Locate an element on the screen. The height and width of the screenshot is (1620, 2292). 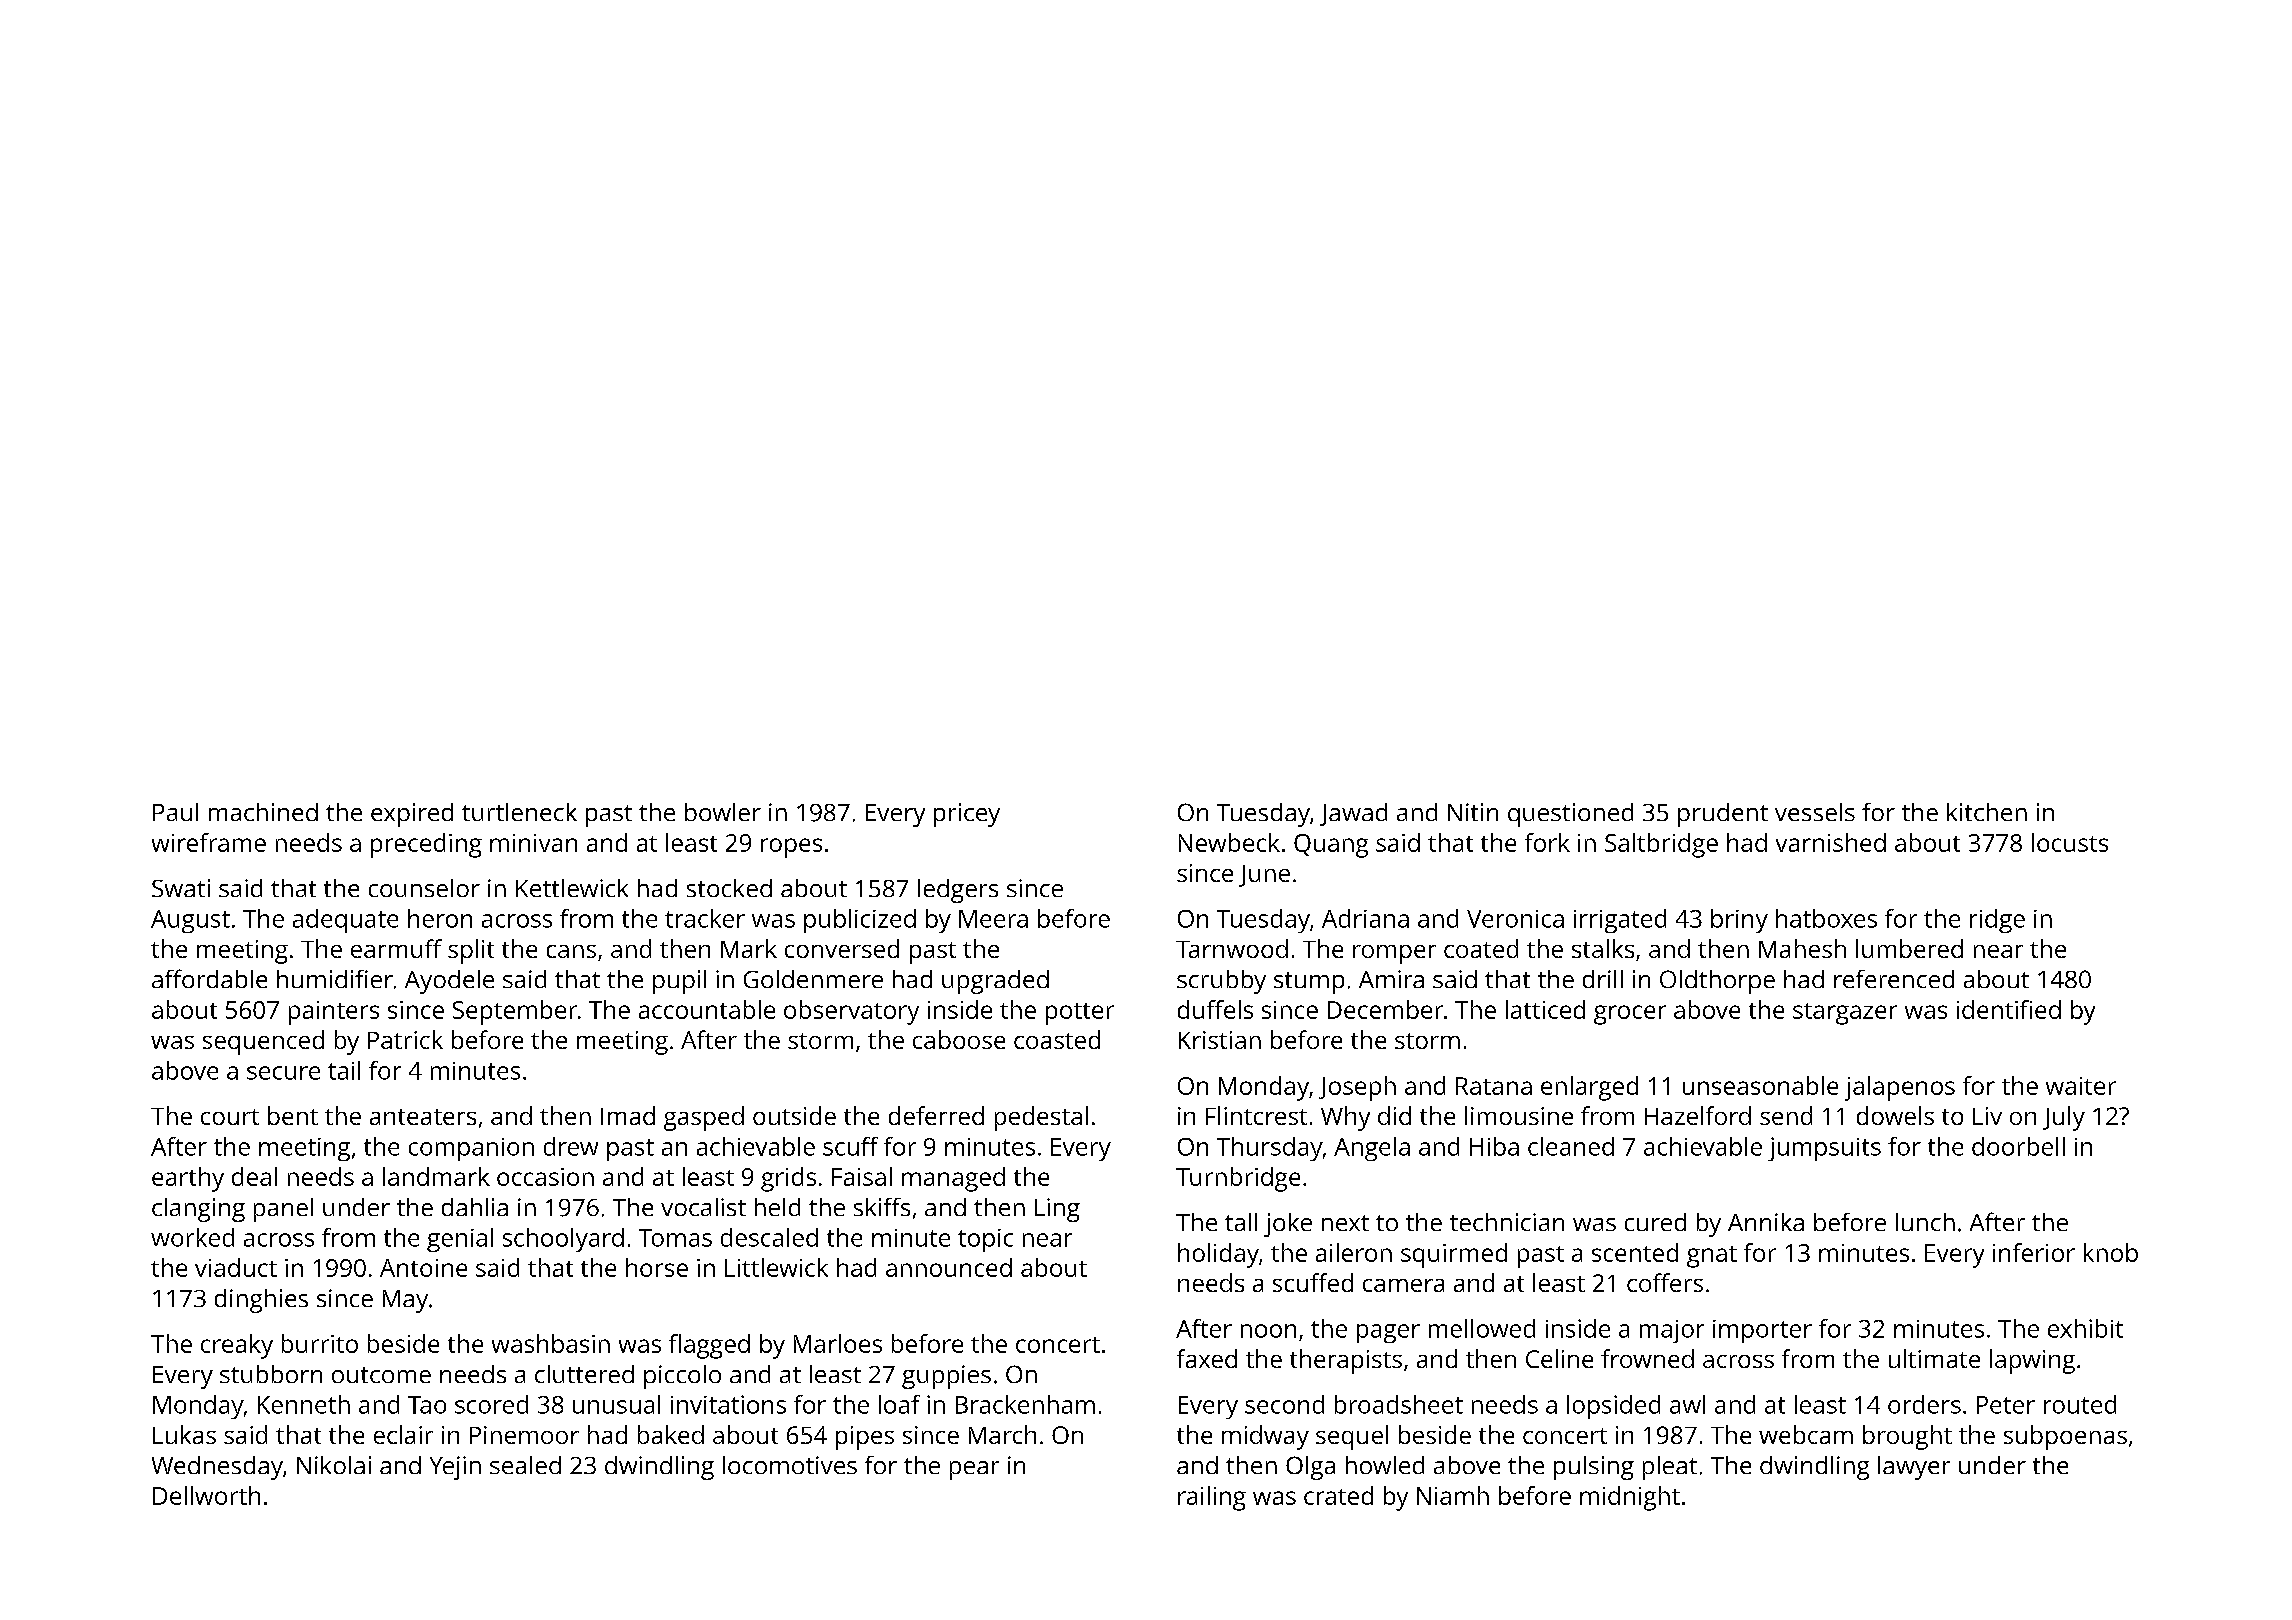
locusts is located at coordinates (2070, 842).
